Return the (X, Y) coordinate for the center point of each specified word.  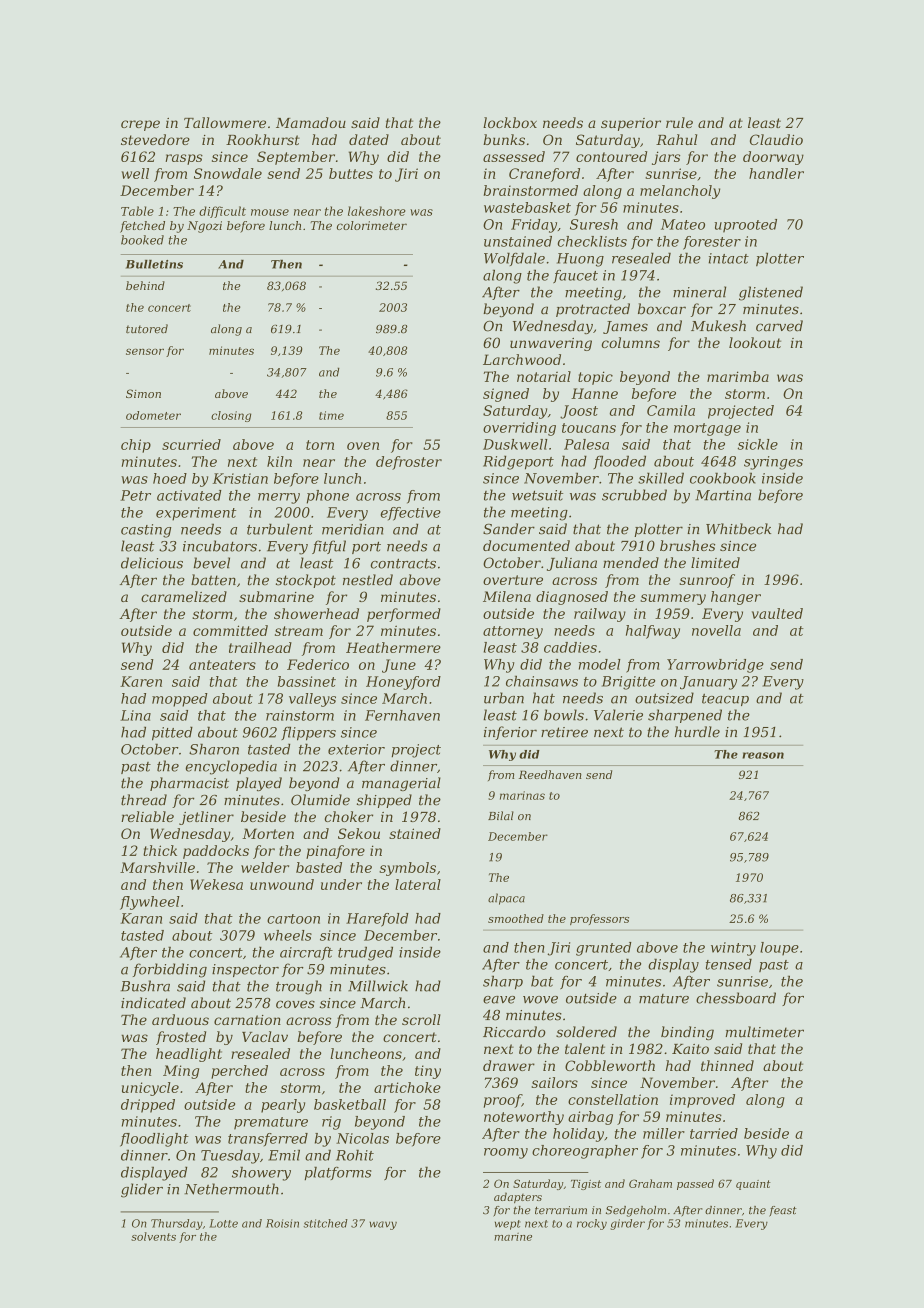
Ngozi (204, 227)
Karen (141, 681)
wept (508, 1225)
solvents (153, 1236)
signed (506, 395)
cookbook (723, 478)
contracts (403, 563)
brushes (687, 545)
